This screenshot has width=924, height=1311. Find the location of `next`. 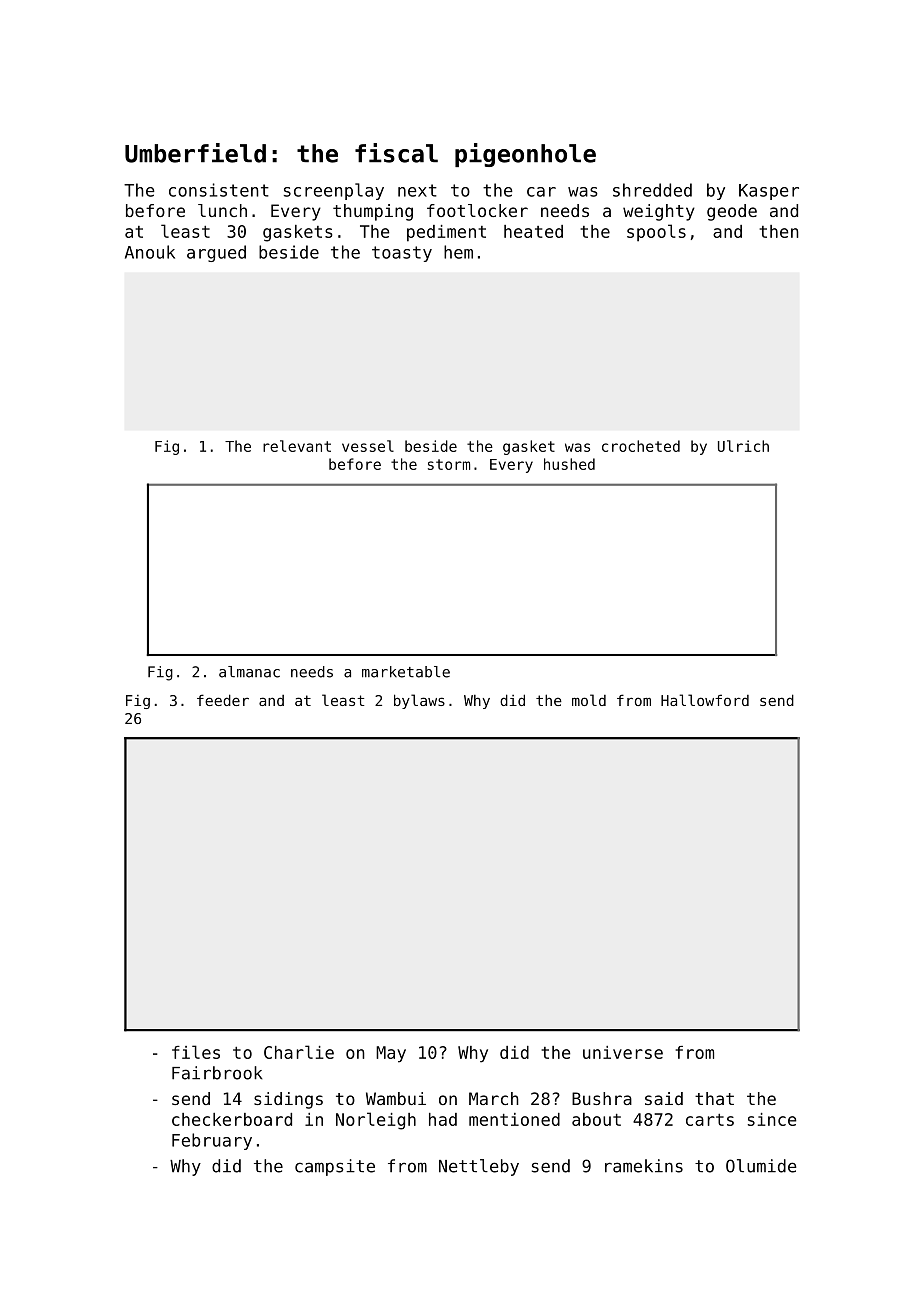

next is located at coordinates (417, 190).
